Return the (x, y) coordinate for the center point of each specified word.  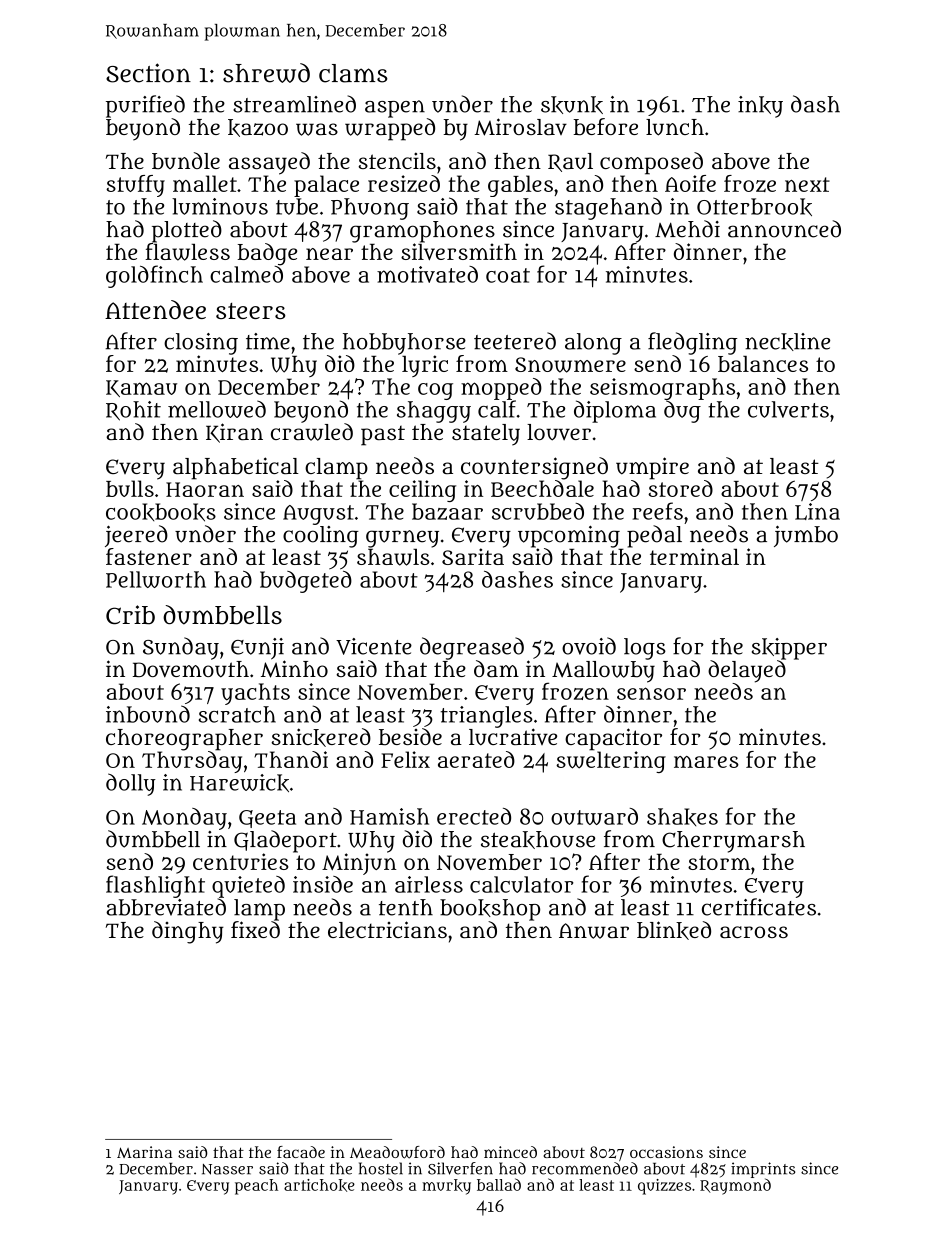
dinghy (188, 932)
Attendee (155, 309)
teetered (515, 341)
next (807, 184)
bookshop (490, 910)
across (754, 932)
